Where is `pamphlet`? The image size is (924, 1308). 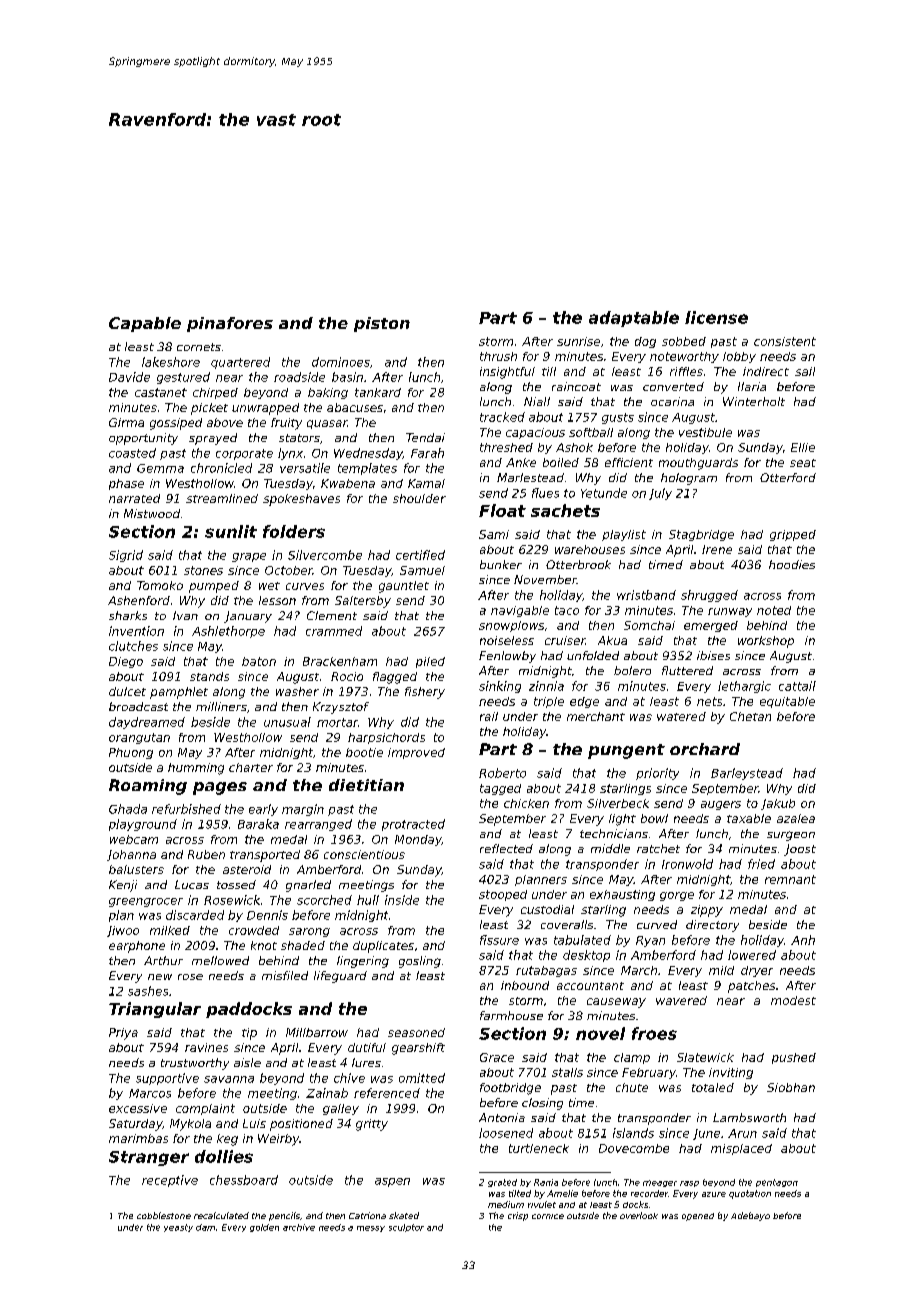 pamphlet is located at coordinates (179, 693).
